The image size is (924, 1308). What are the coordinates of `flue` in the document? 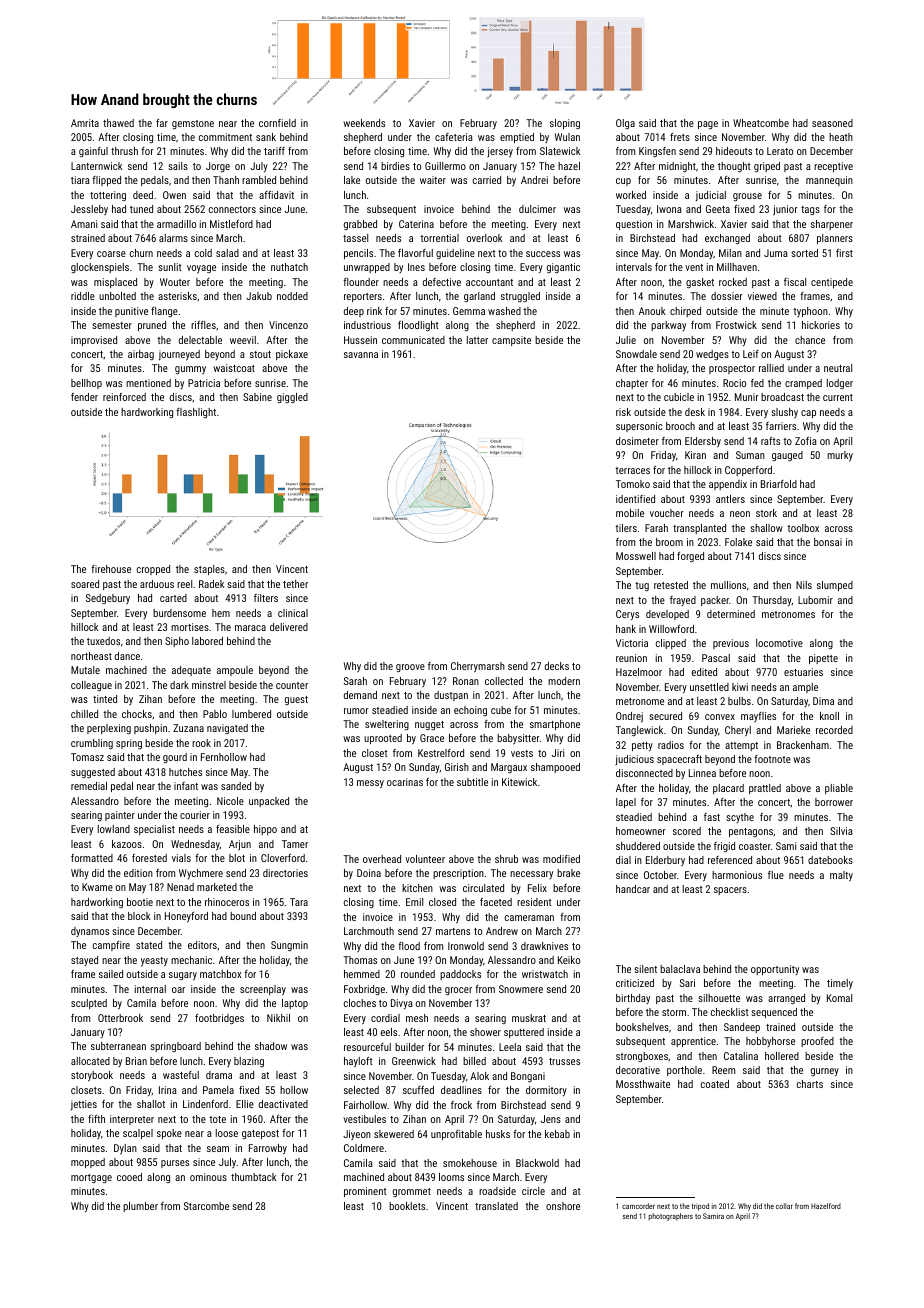 It's located at (776, 875).
